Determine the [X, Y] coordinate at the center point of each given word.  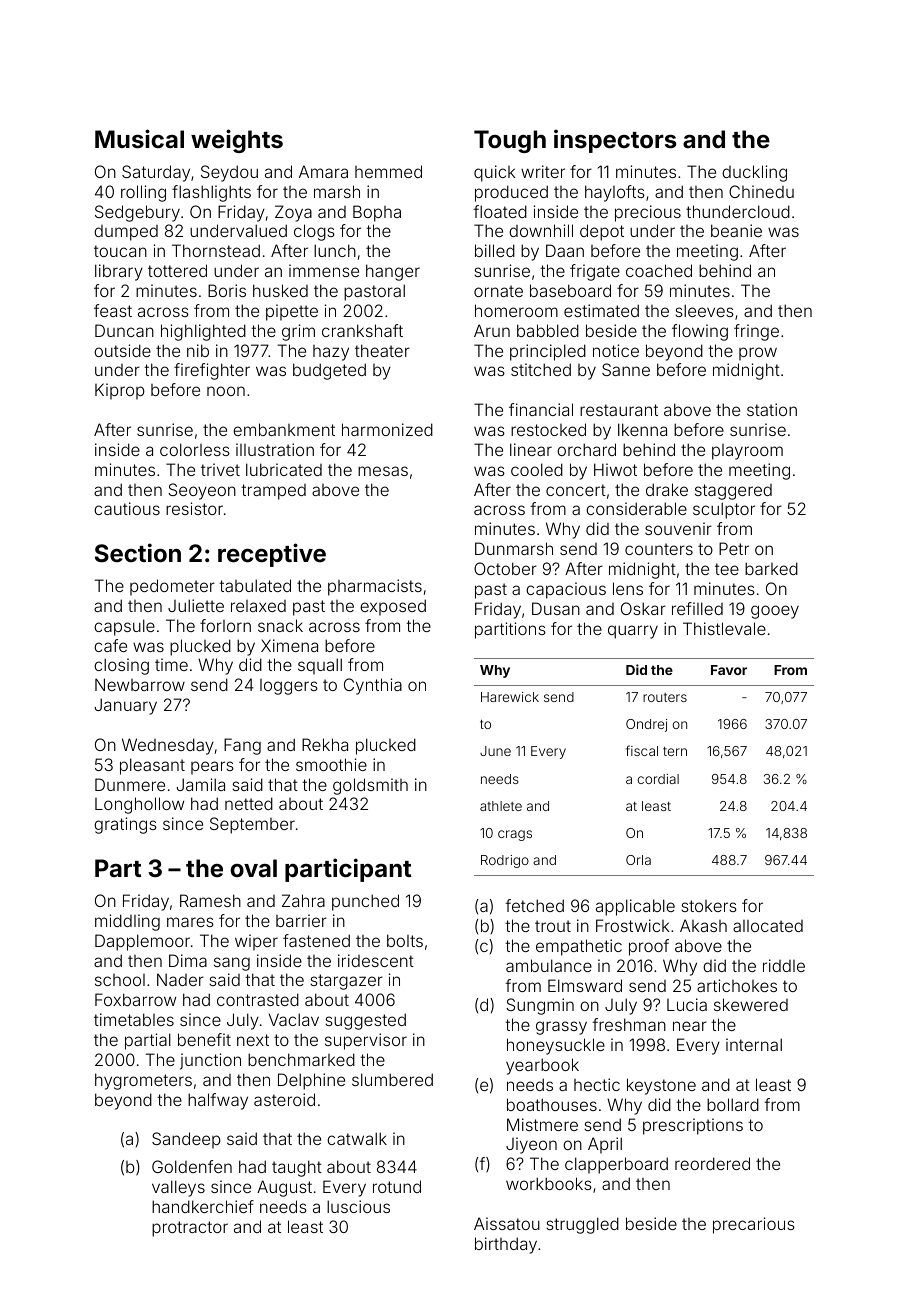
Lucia [687, 1004]
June [495, 751]
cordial [658, 779]
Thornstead [216, 250]
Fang [242, 746]
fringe [756, 332]
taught [297, 1168]
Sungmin [540, 1006]
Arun [492, 330]
